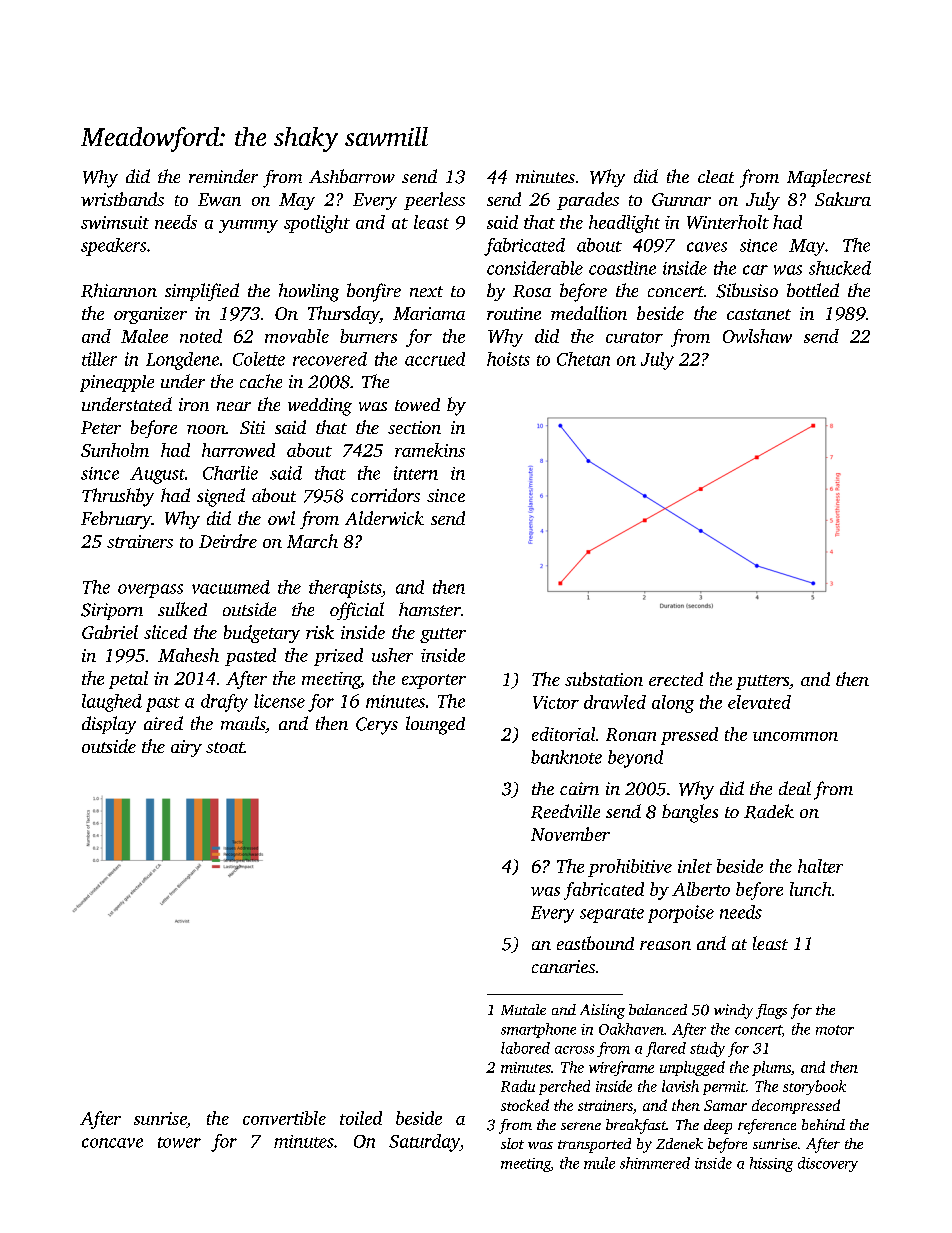  Describe the element at coordinates (225, 747) in the screenshot. I see `stoat` at that location.
